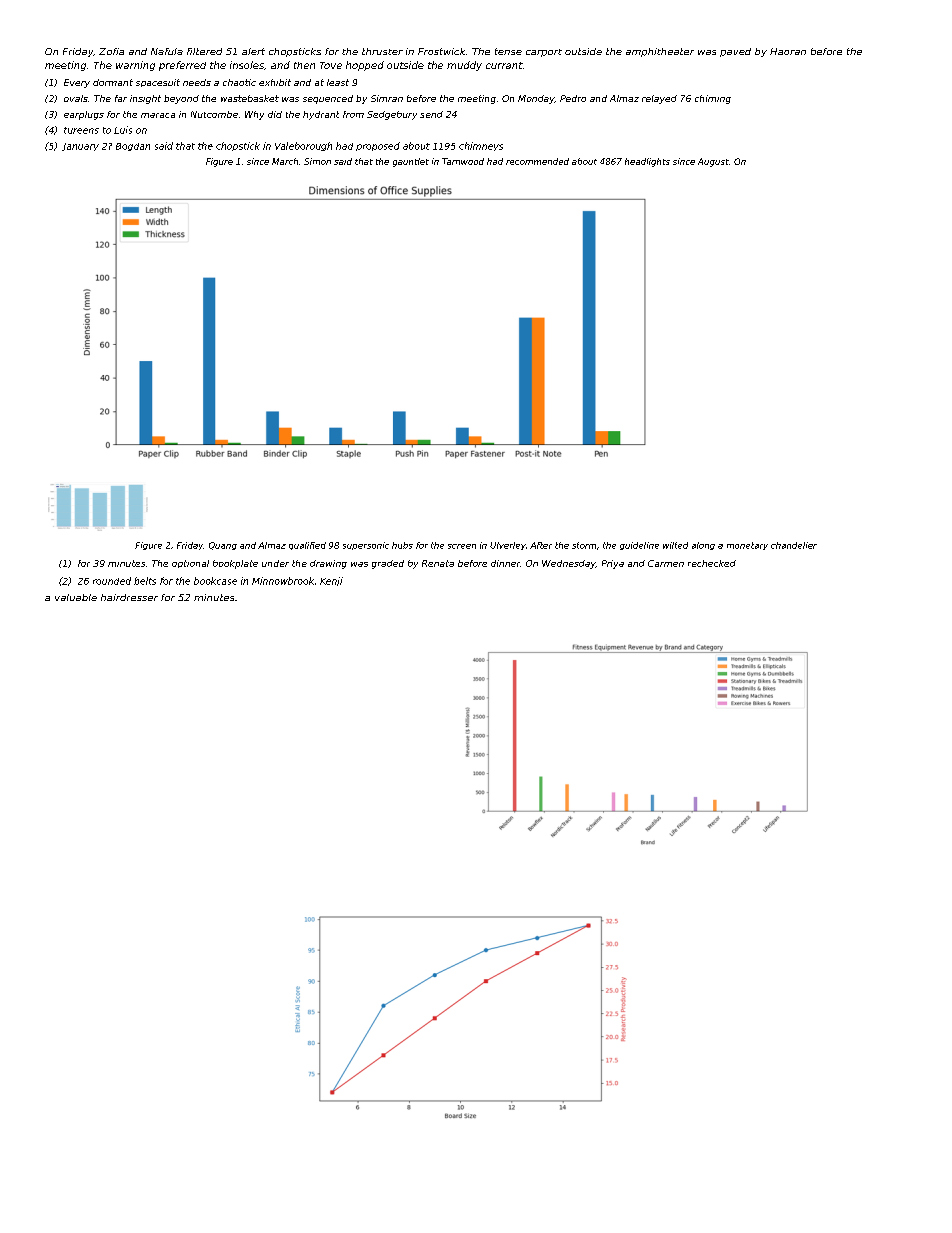  I want to click on headlights, so click(647, 162).
